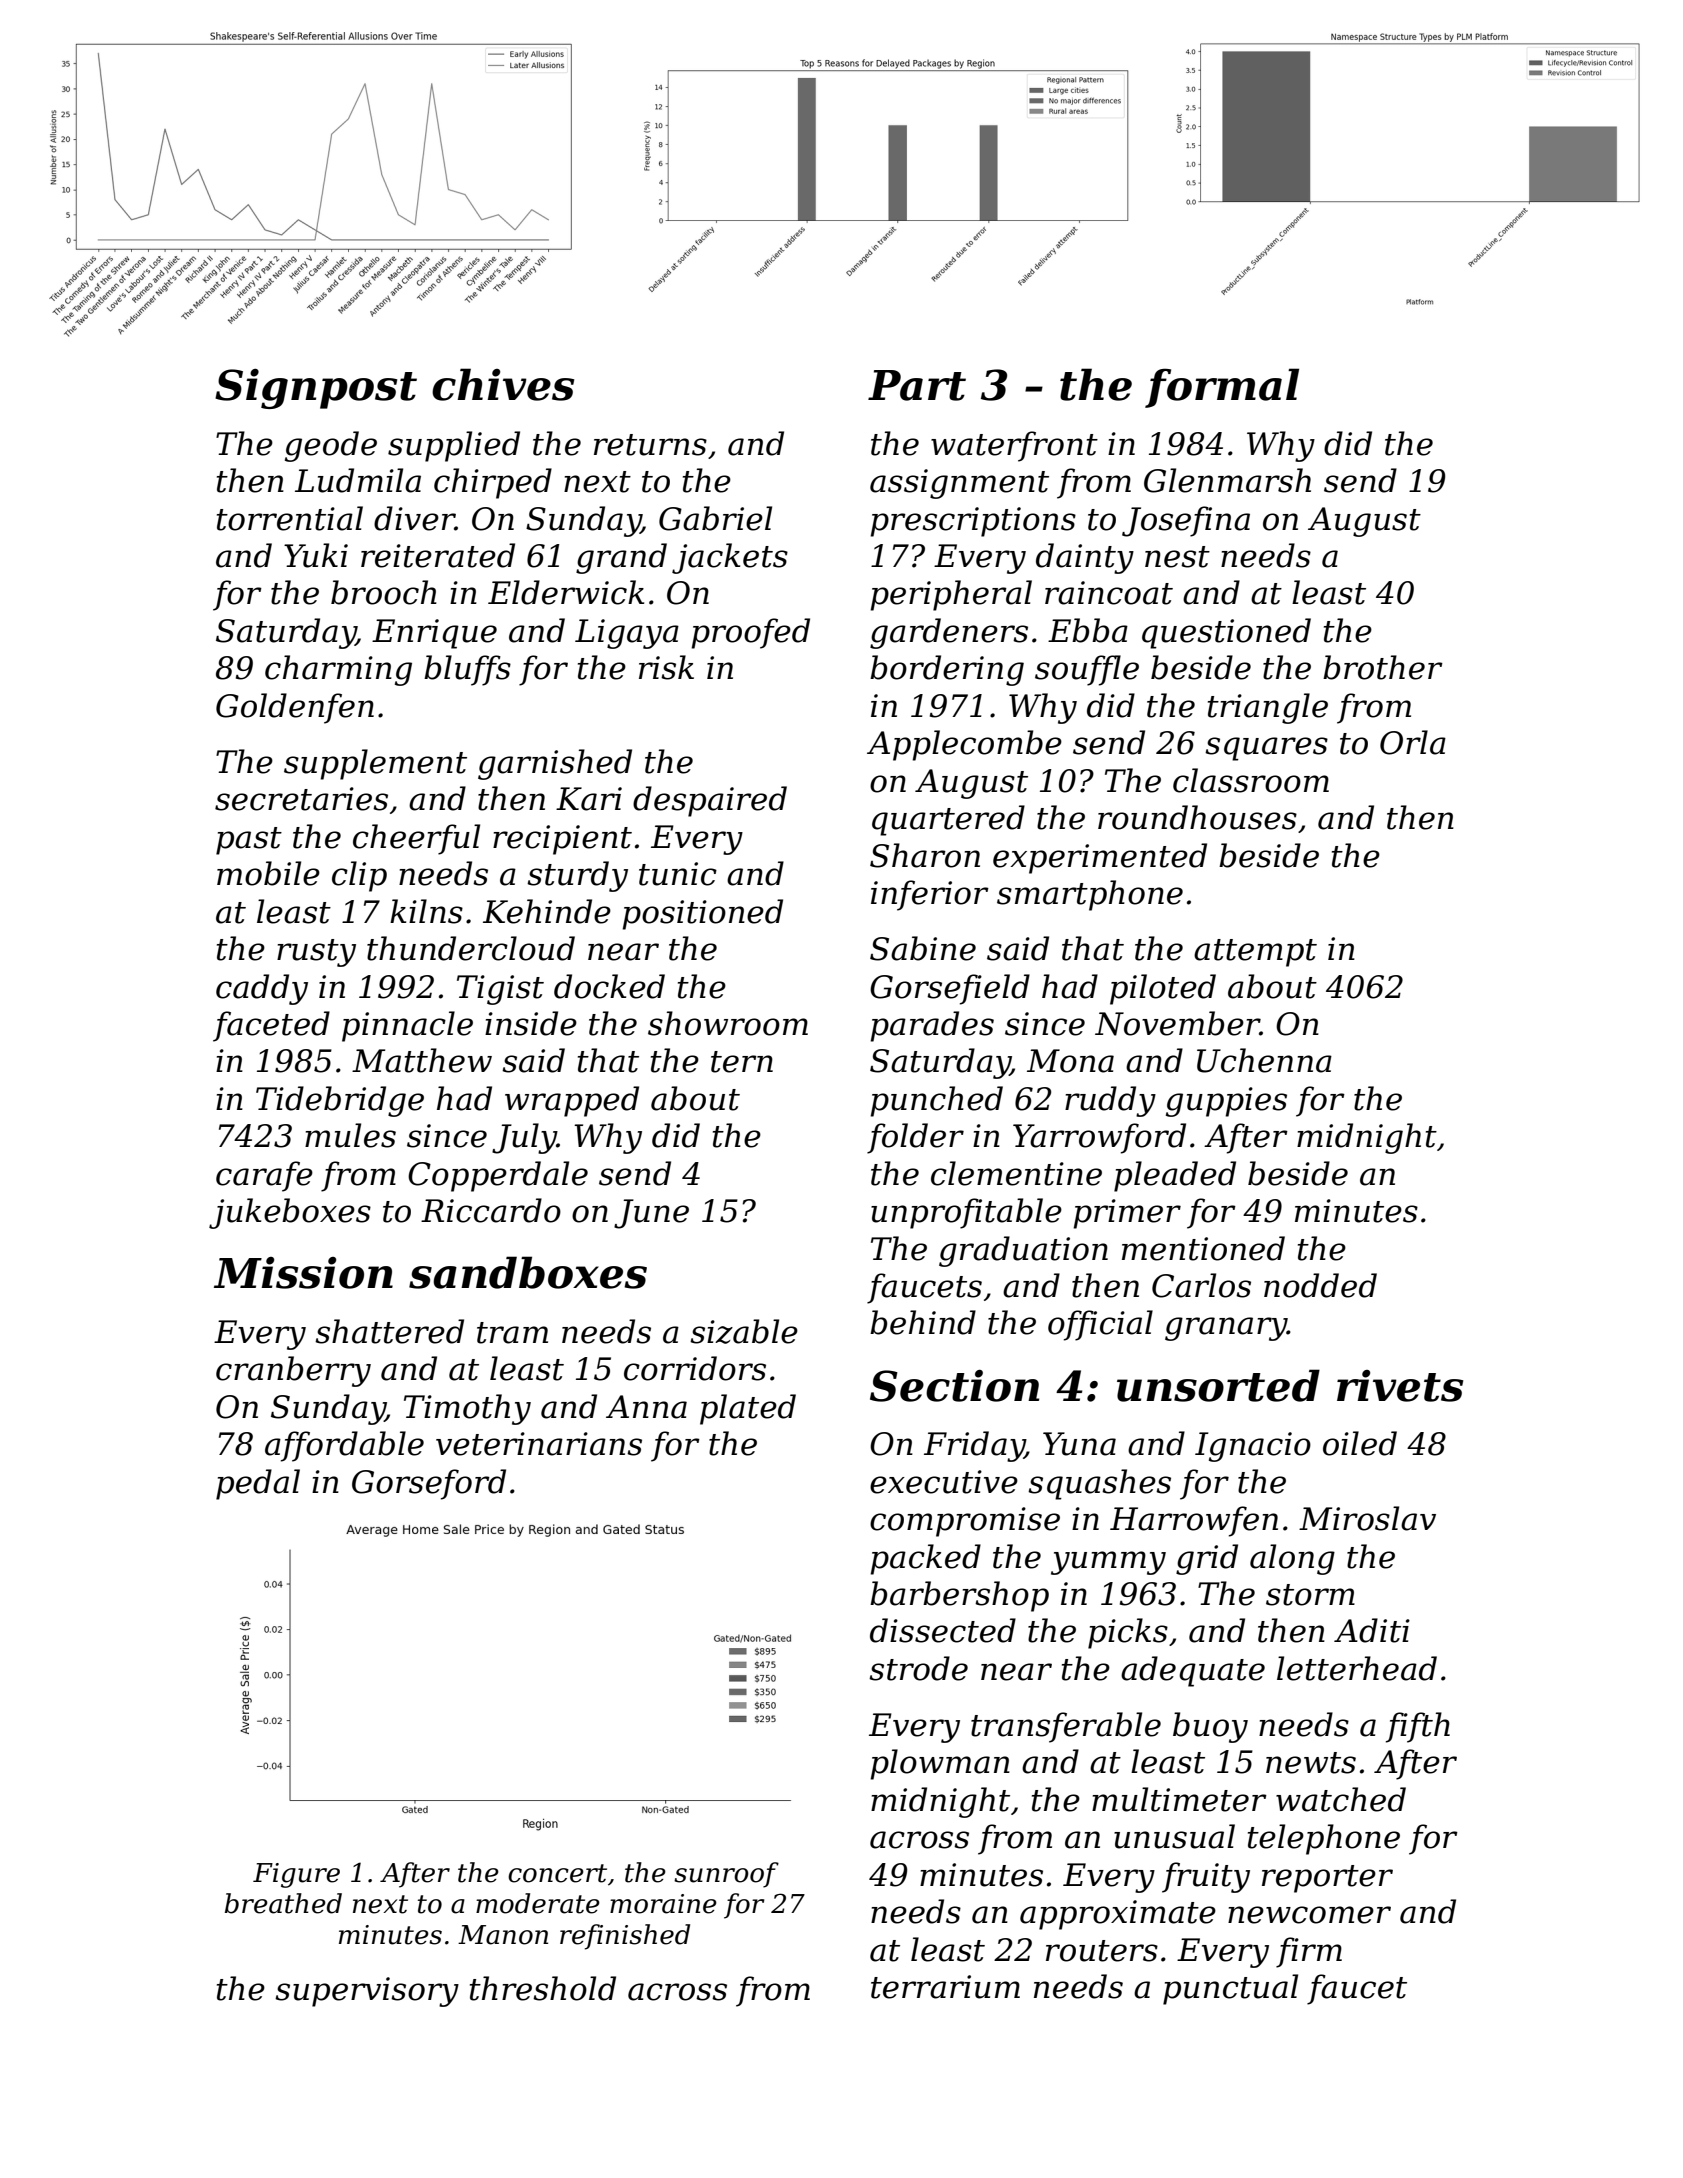 This page has width=1683, height=2178. Describe the element at coordinates (1016, 1173) in the page. I see `clementine` at that location.
